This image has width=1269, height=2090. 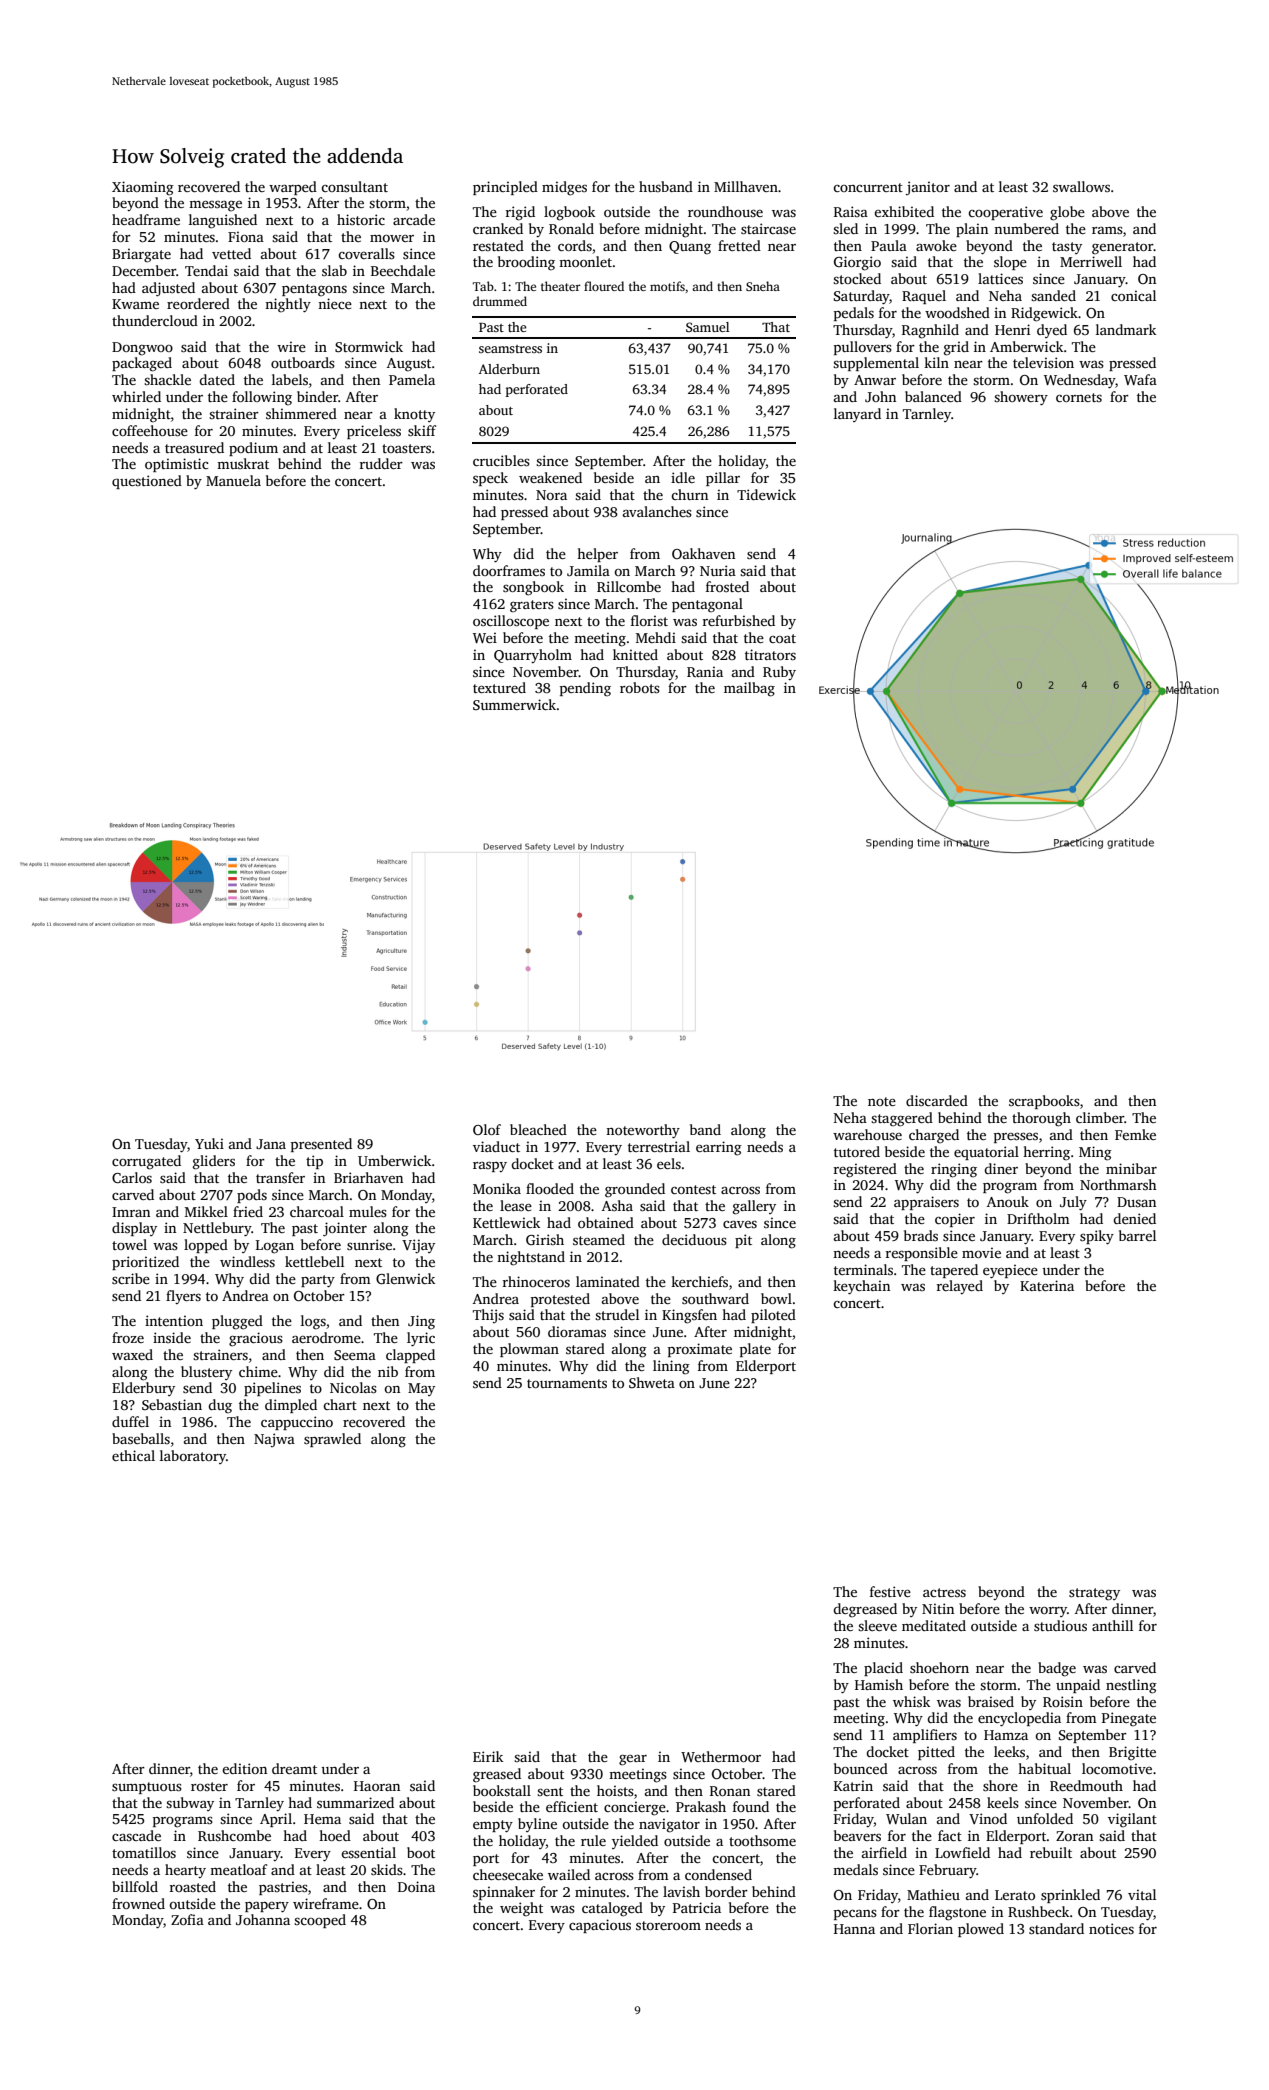 I want to click on toothsome, so click(x=762, y=1840).
